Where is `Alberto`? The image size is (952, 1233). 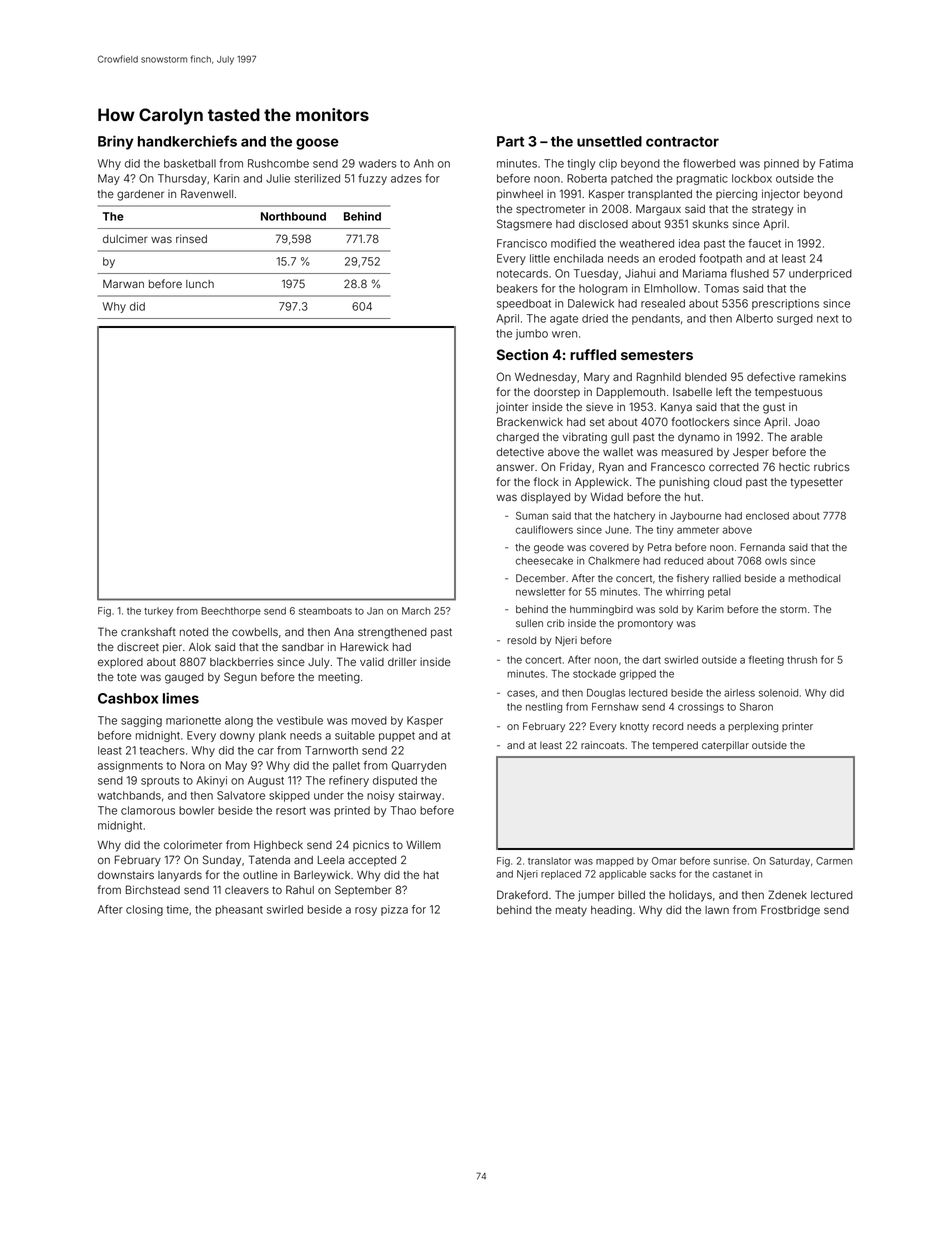
Alberto is located at coordinates (754, 318).
